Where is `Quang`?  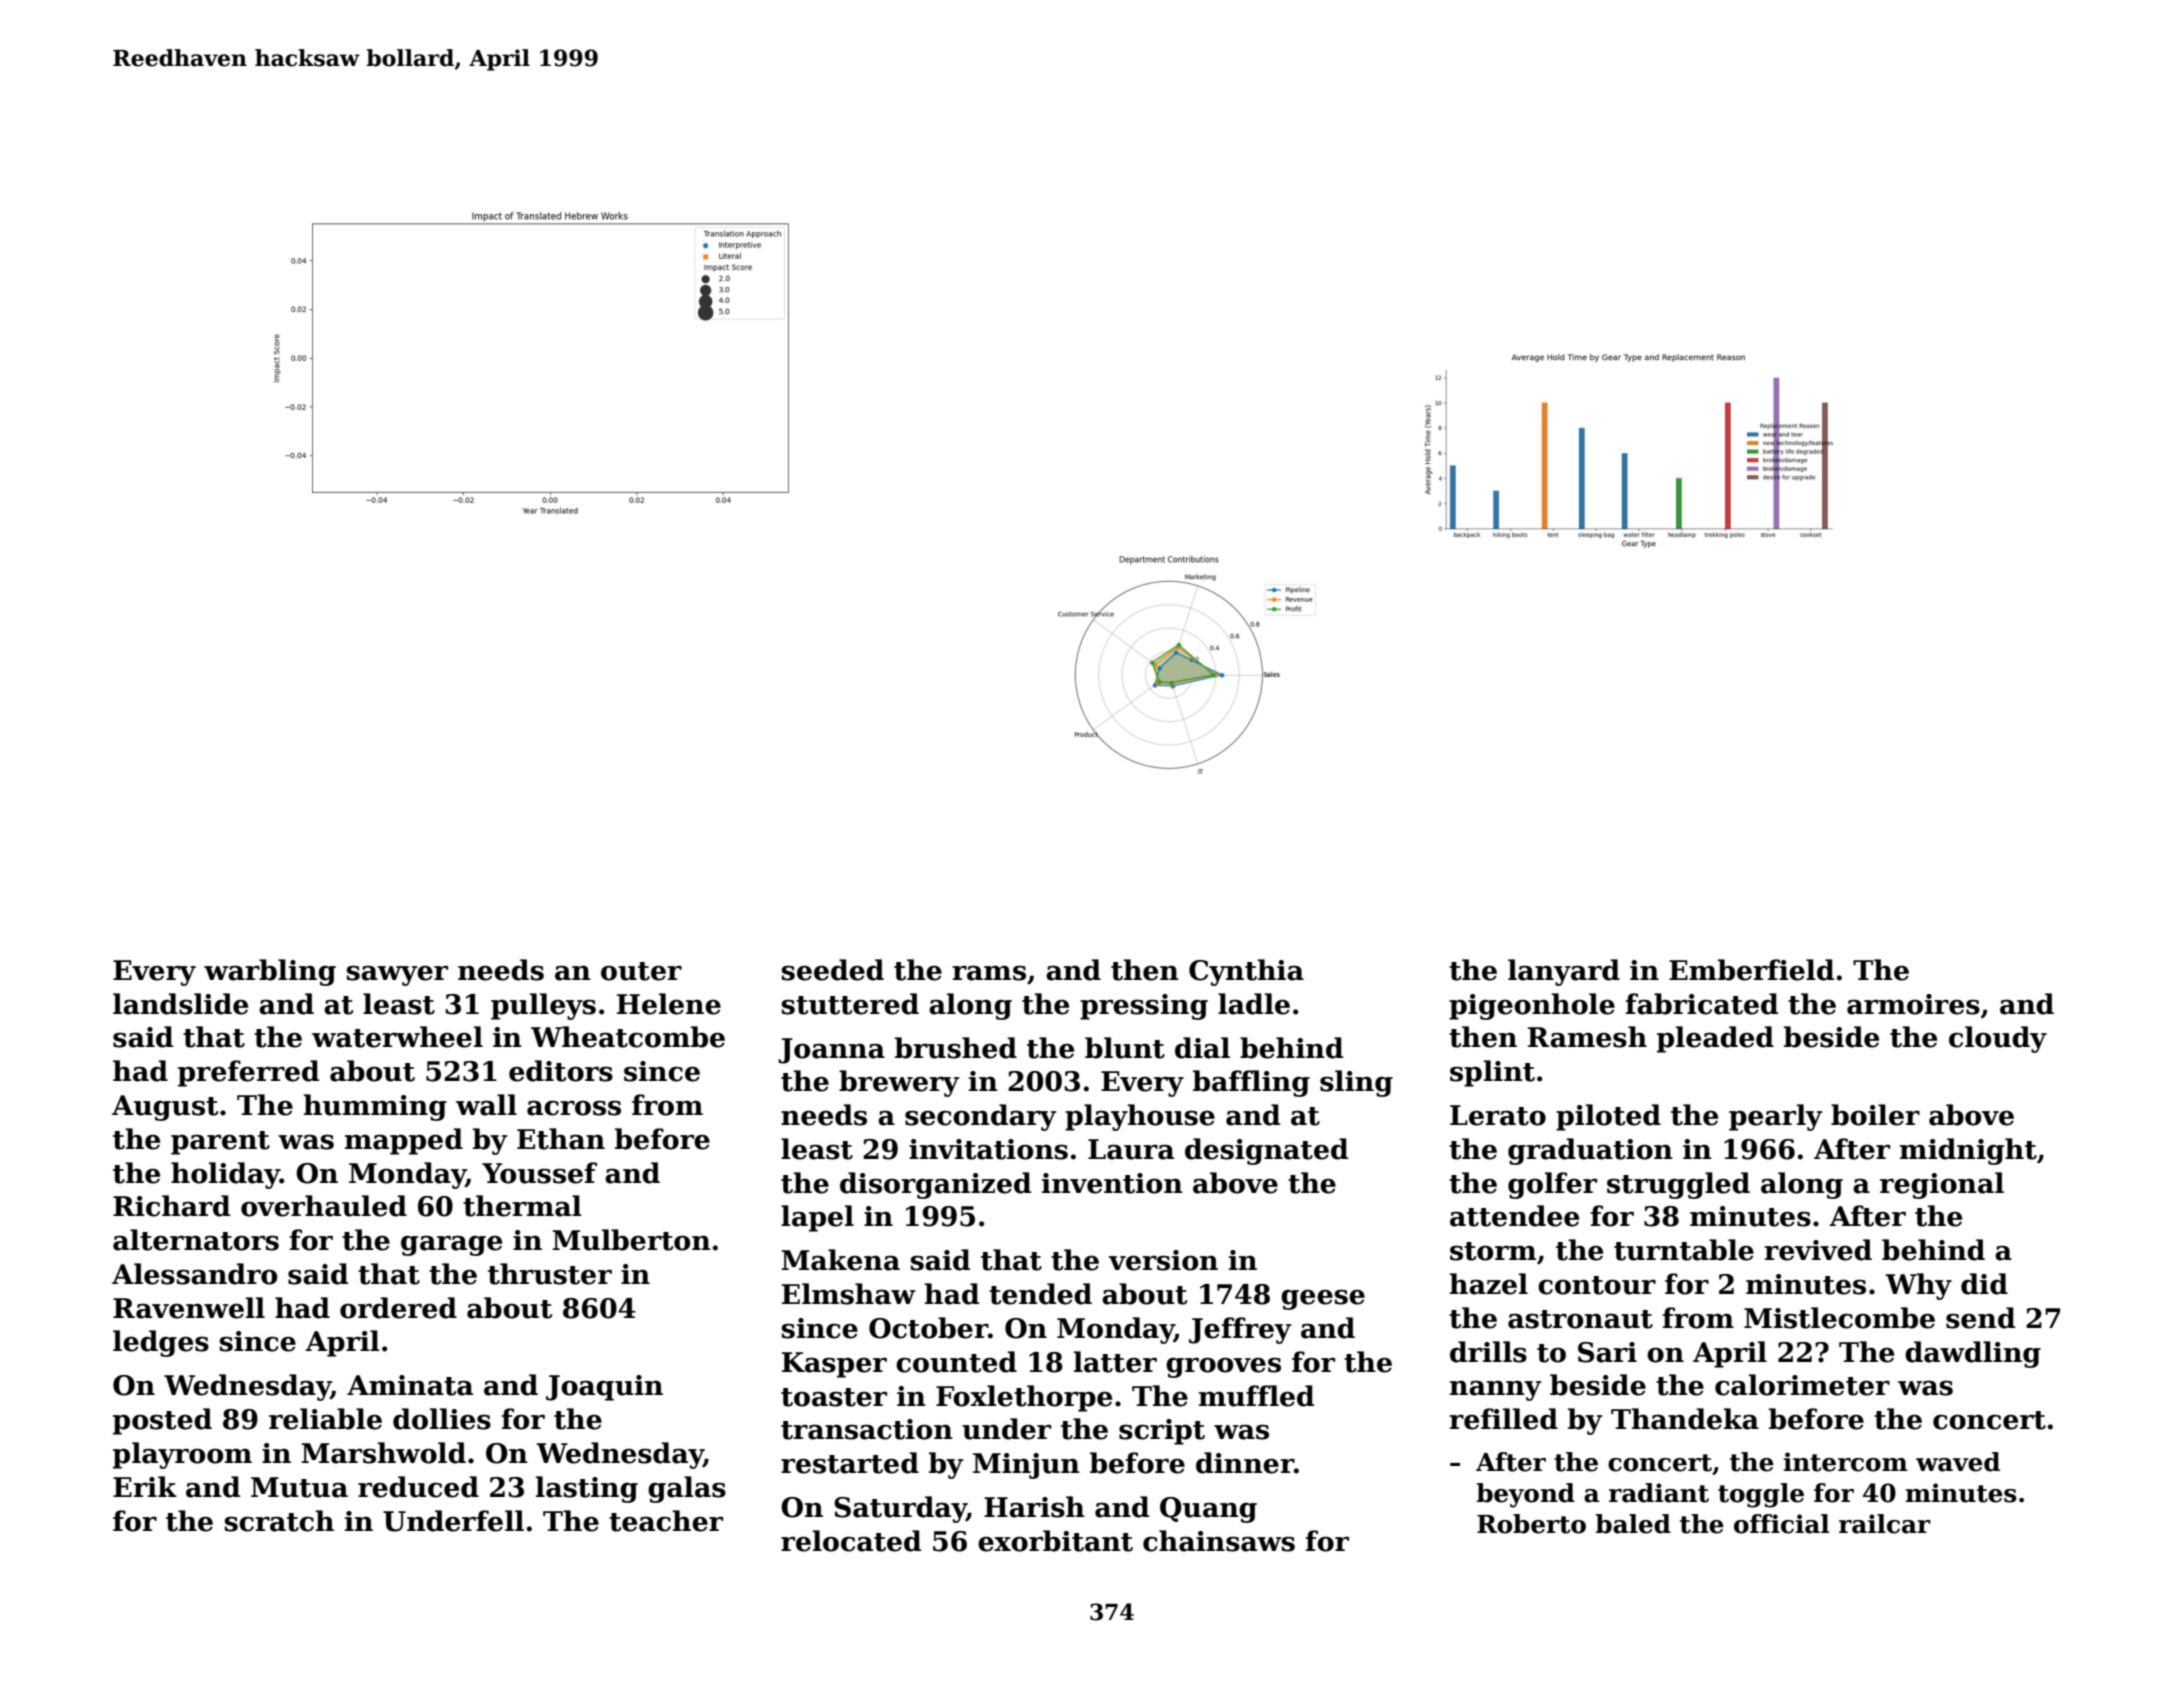 Quang is located at coordinates (1208, 1510).
